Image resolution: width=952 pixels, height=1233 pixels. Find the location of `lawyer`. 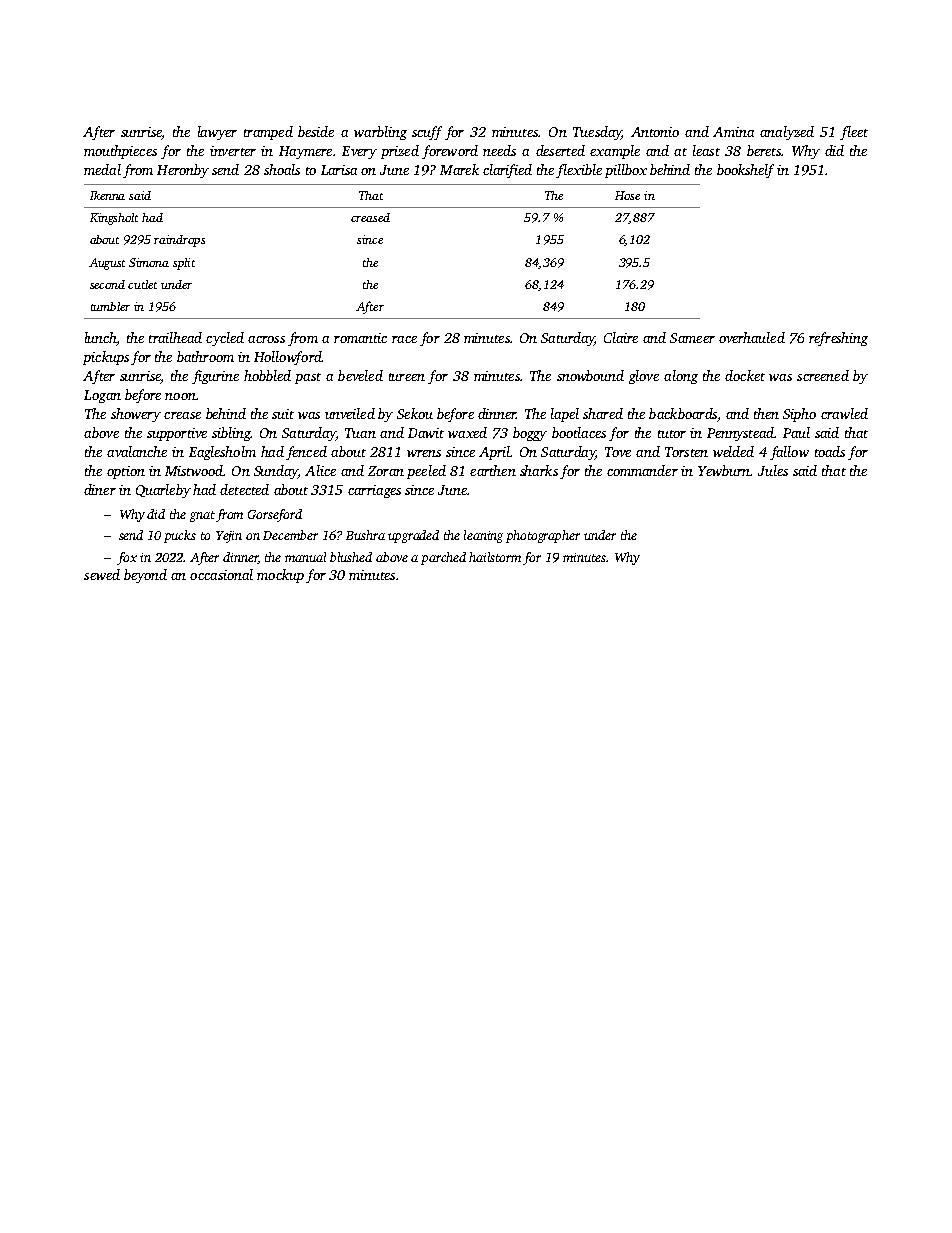

lawyer is located at coordinates (217, 133).
